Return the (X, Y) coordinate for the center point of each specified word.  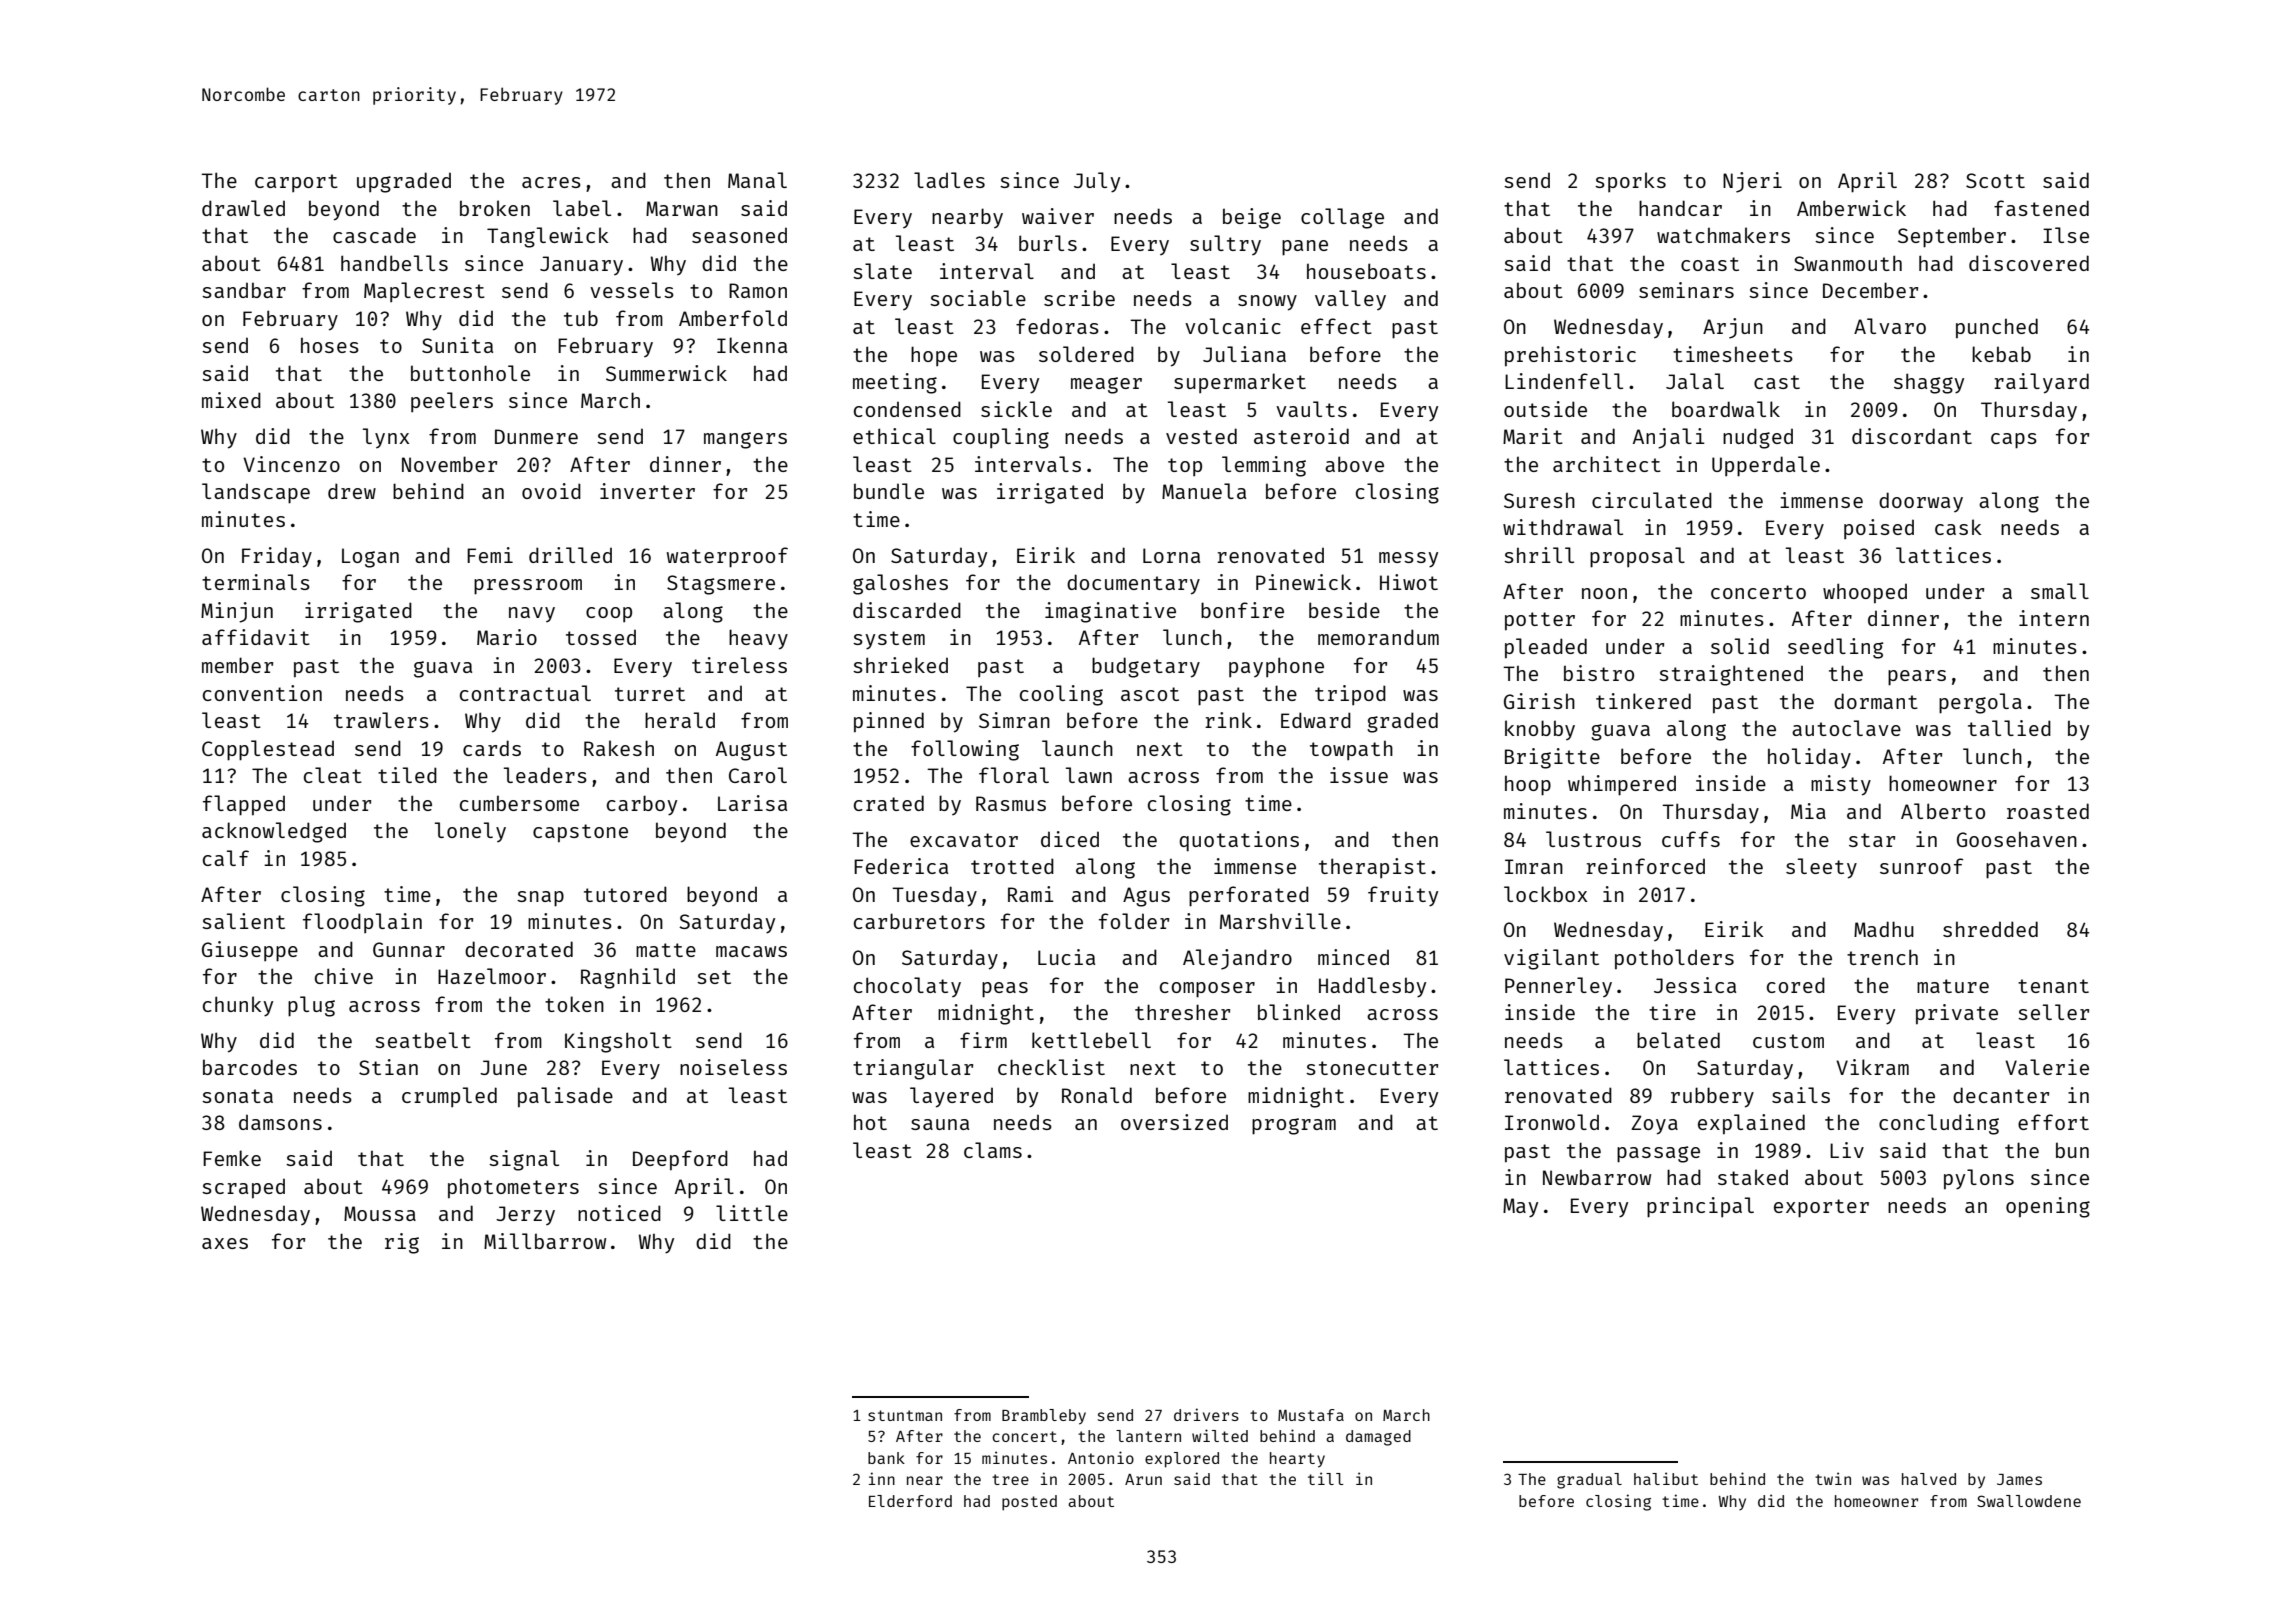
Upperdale (1766, 466)
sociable (978, 298)
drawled (243, 208)
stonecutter (1372, 1068)
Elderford (910, 1501)
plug (311, 1006)
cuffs (1691, 839)
